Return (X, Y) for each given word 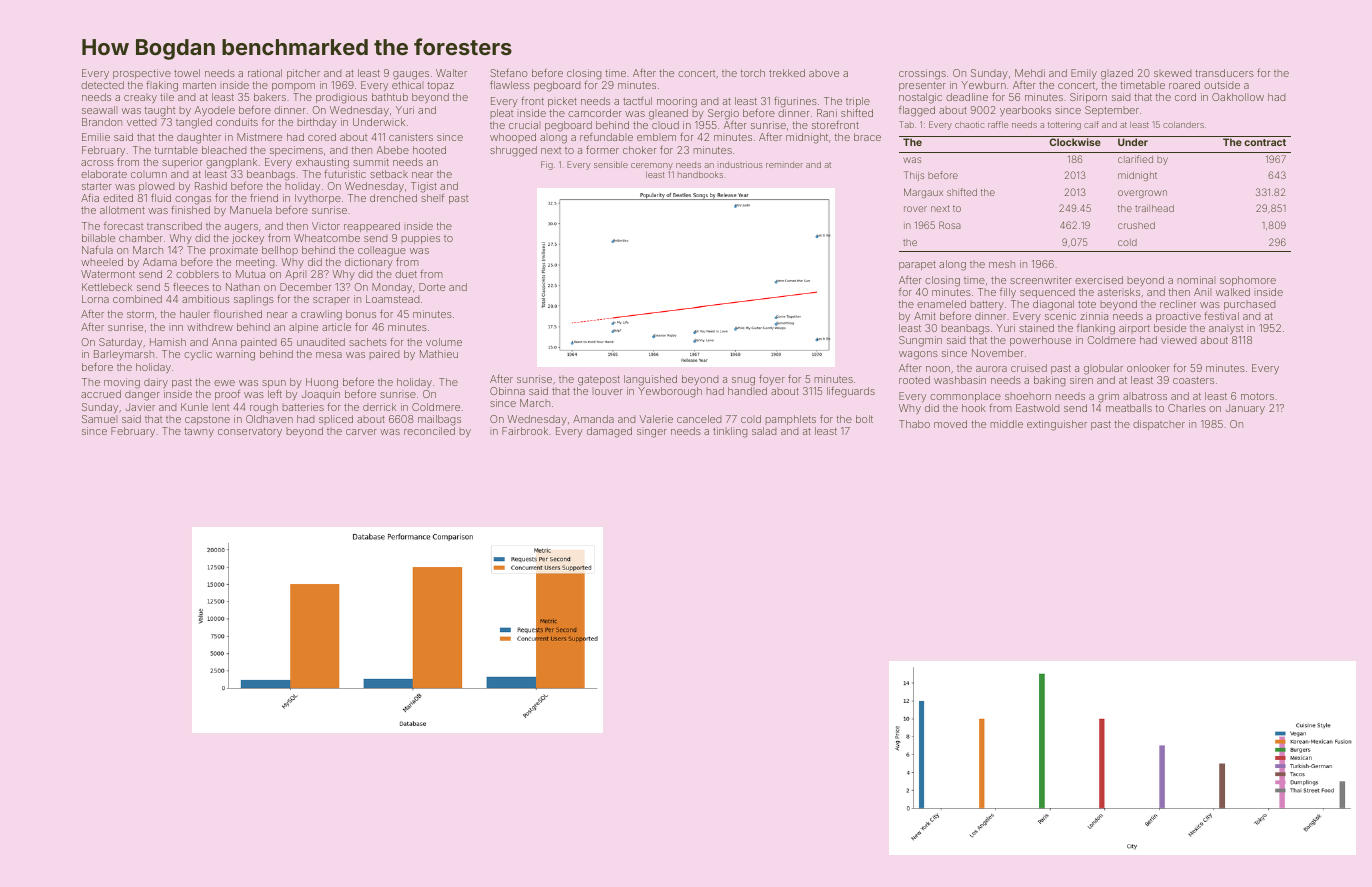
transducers (1224, 73)
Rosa (950, 225)
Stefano (508, 72)
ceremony (652, 166)
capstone (207, 420)
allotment (122, 210)
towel (187, 73)
